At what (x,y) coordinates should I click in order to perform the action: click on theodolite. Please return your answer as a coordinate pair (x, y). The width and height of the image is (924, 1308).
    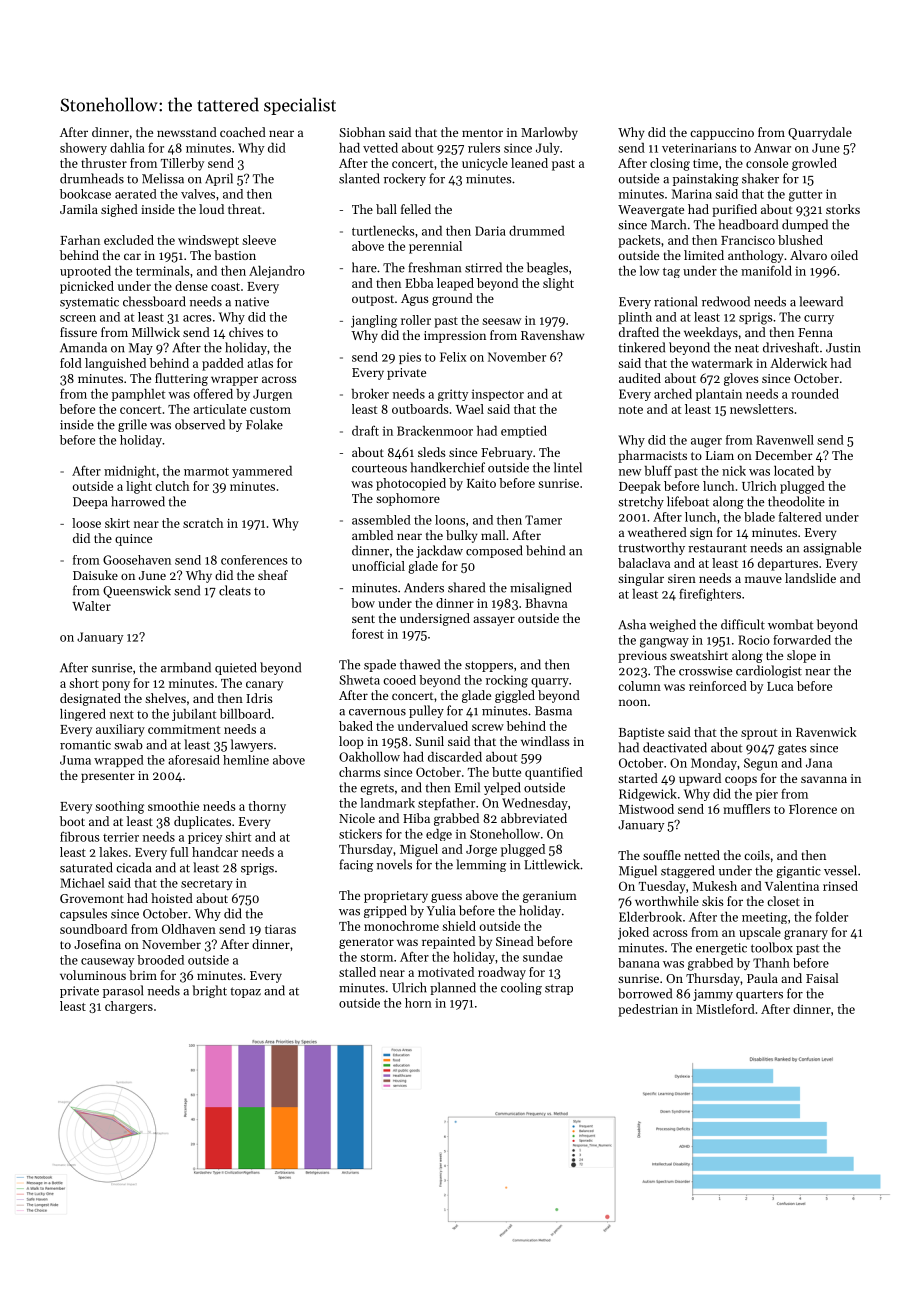
    Looking at the image, I should click on (796, 501).
